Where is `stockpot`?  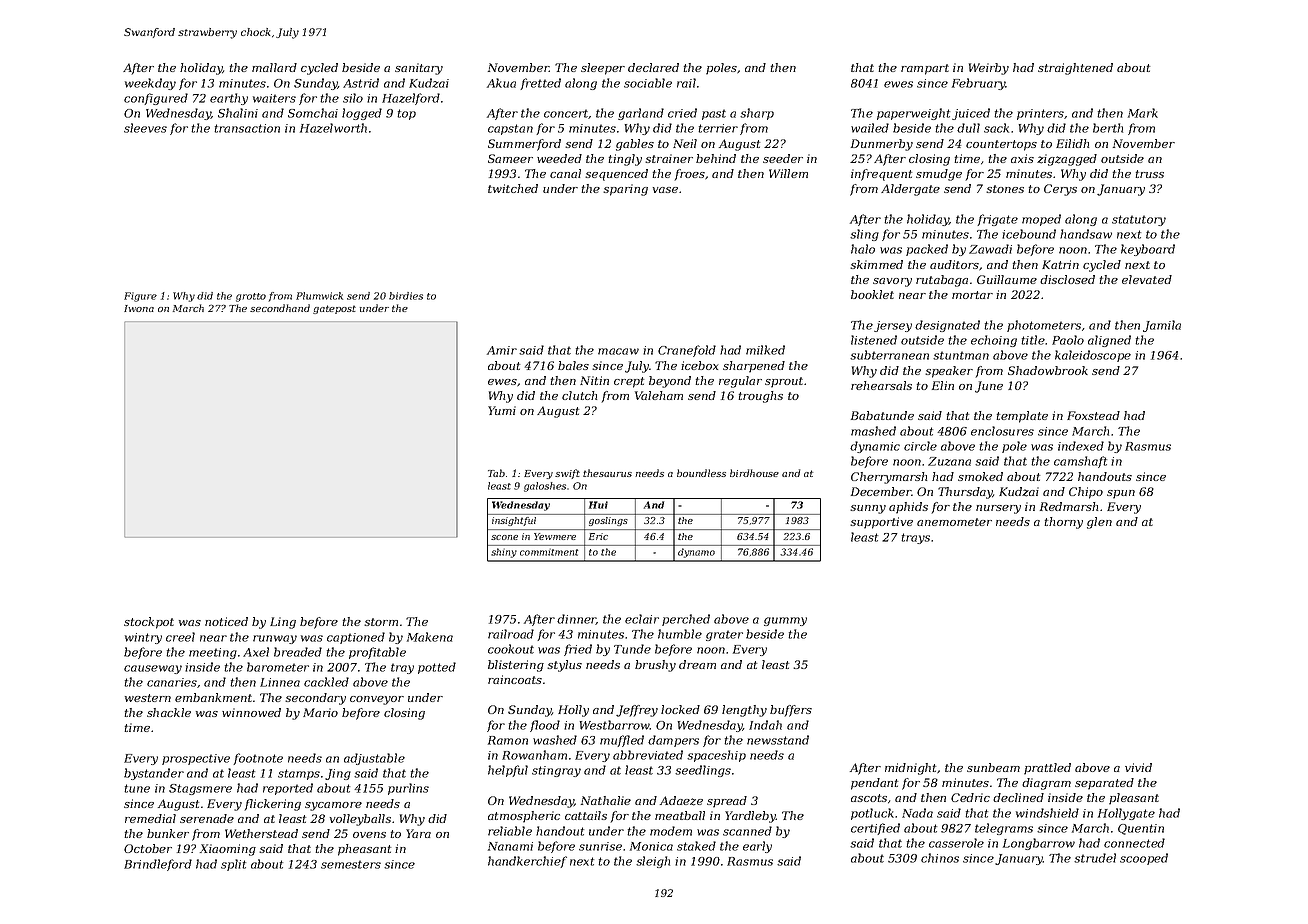 stockpot is located at coordinates (149, 623).
